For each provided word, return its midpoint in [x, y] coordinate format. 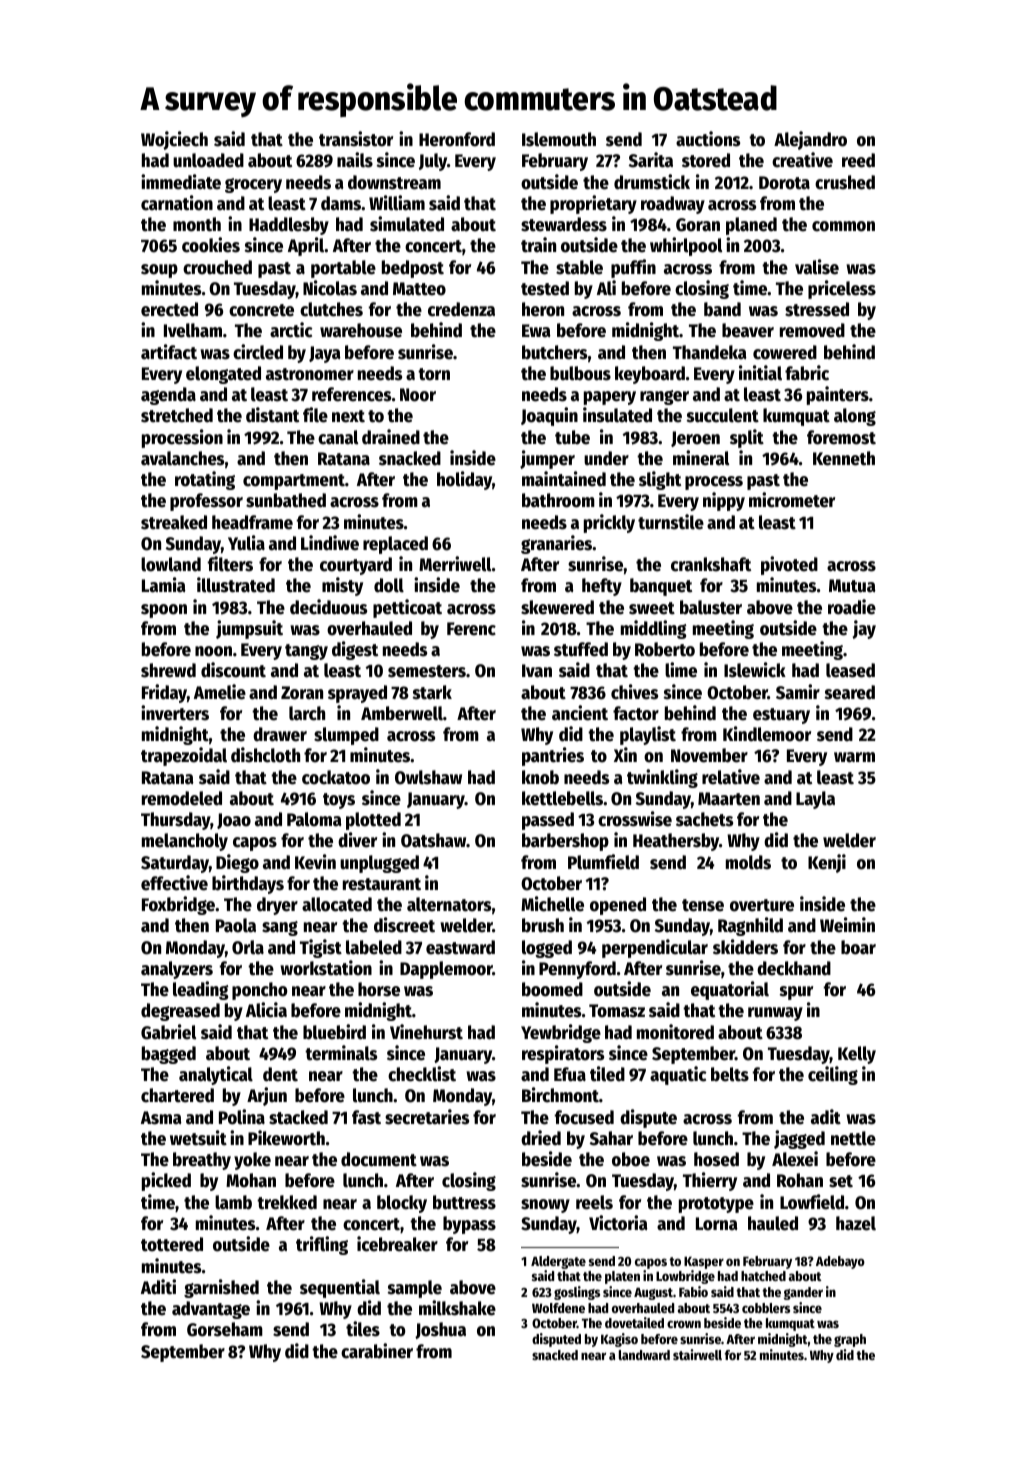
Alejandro [810, 140]
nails [355, 160]
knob [540, 777]
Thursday [176, 821]
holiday [464, 480]
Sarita [651, 160]
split [747, 438]
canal [338, 437]
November [709, 755]
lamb [233, 1202]
